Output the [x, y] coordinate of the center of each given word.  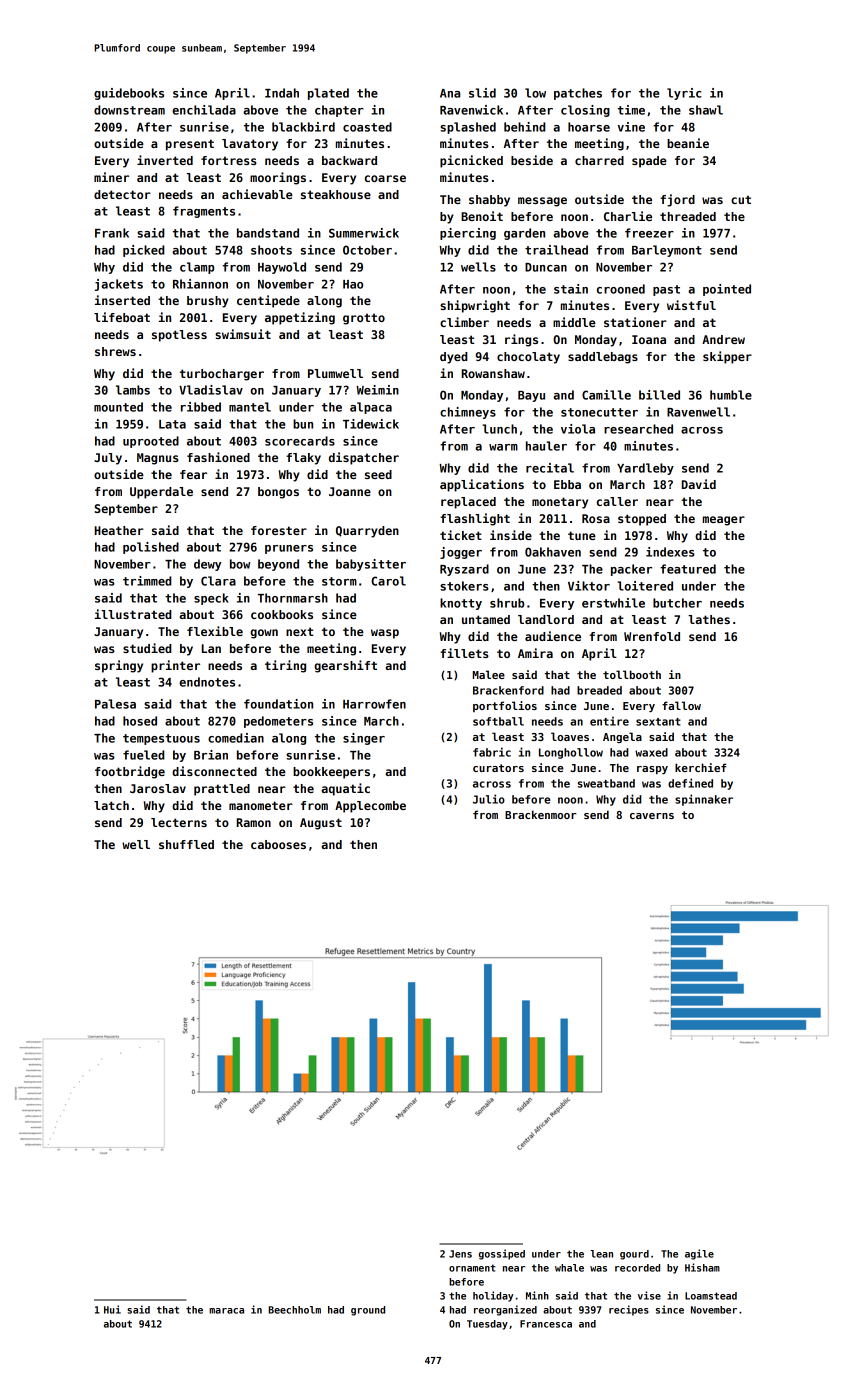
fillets [464, 653]
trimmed [147, 581]
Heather [119, 530]
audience [553, 636]
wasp [385, 634]
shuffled [186, 844]
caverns [652, 816]
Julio [489, 799]
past [666, 290]
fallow [681, 705]
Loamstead [711, 1296]
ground [368, 1311]
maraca [226, 1311]
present [190, 145]
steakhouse [336, 194]
